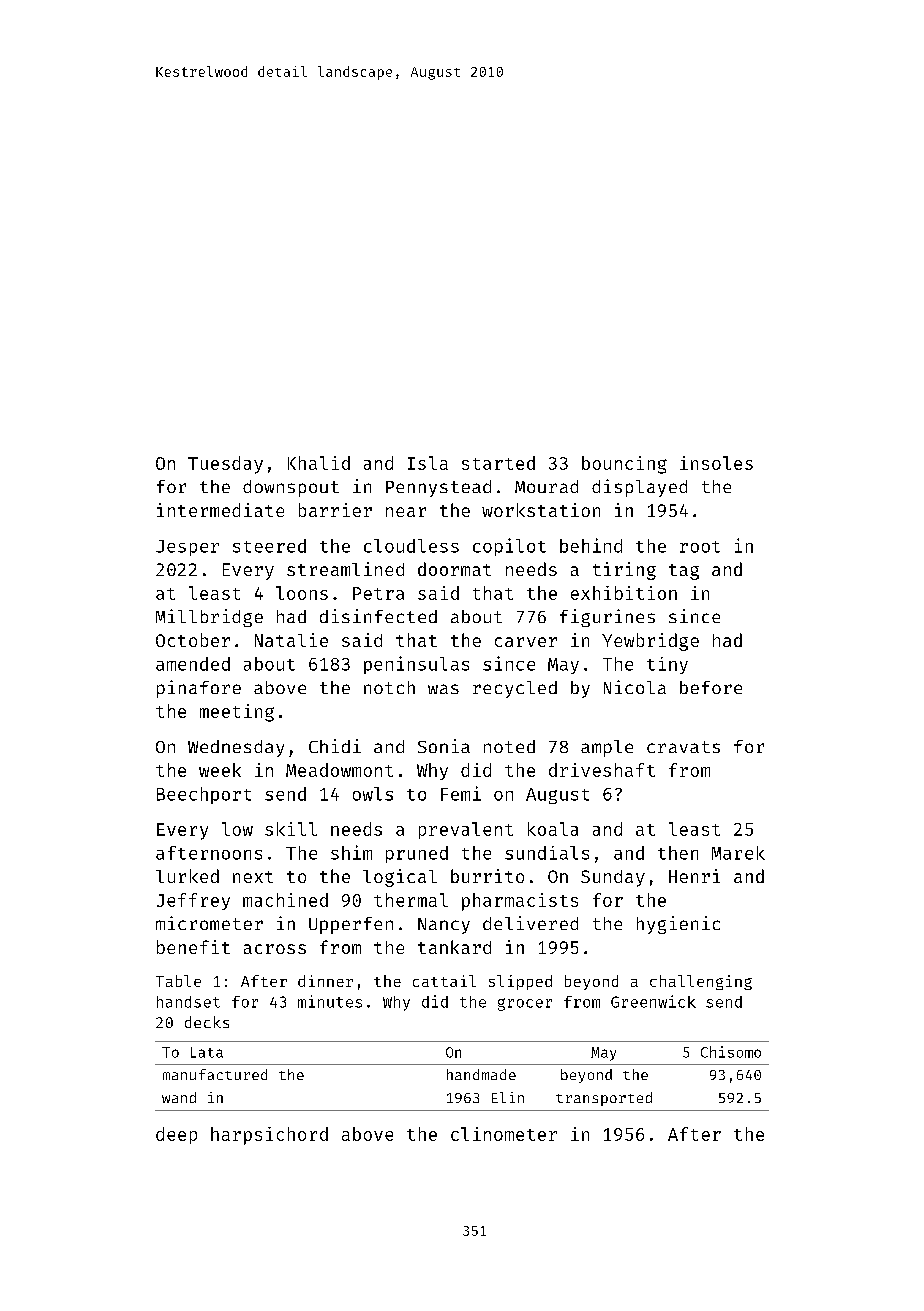 This image has height=1311, width=924. I want to click on owls, so click(373, 794).
